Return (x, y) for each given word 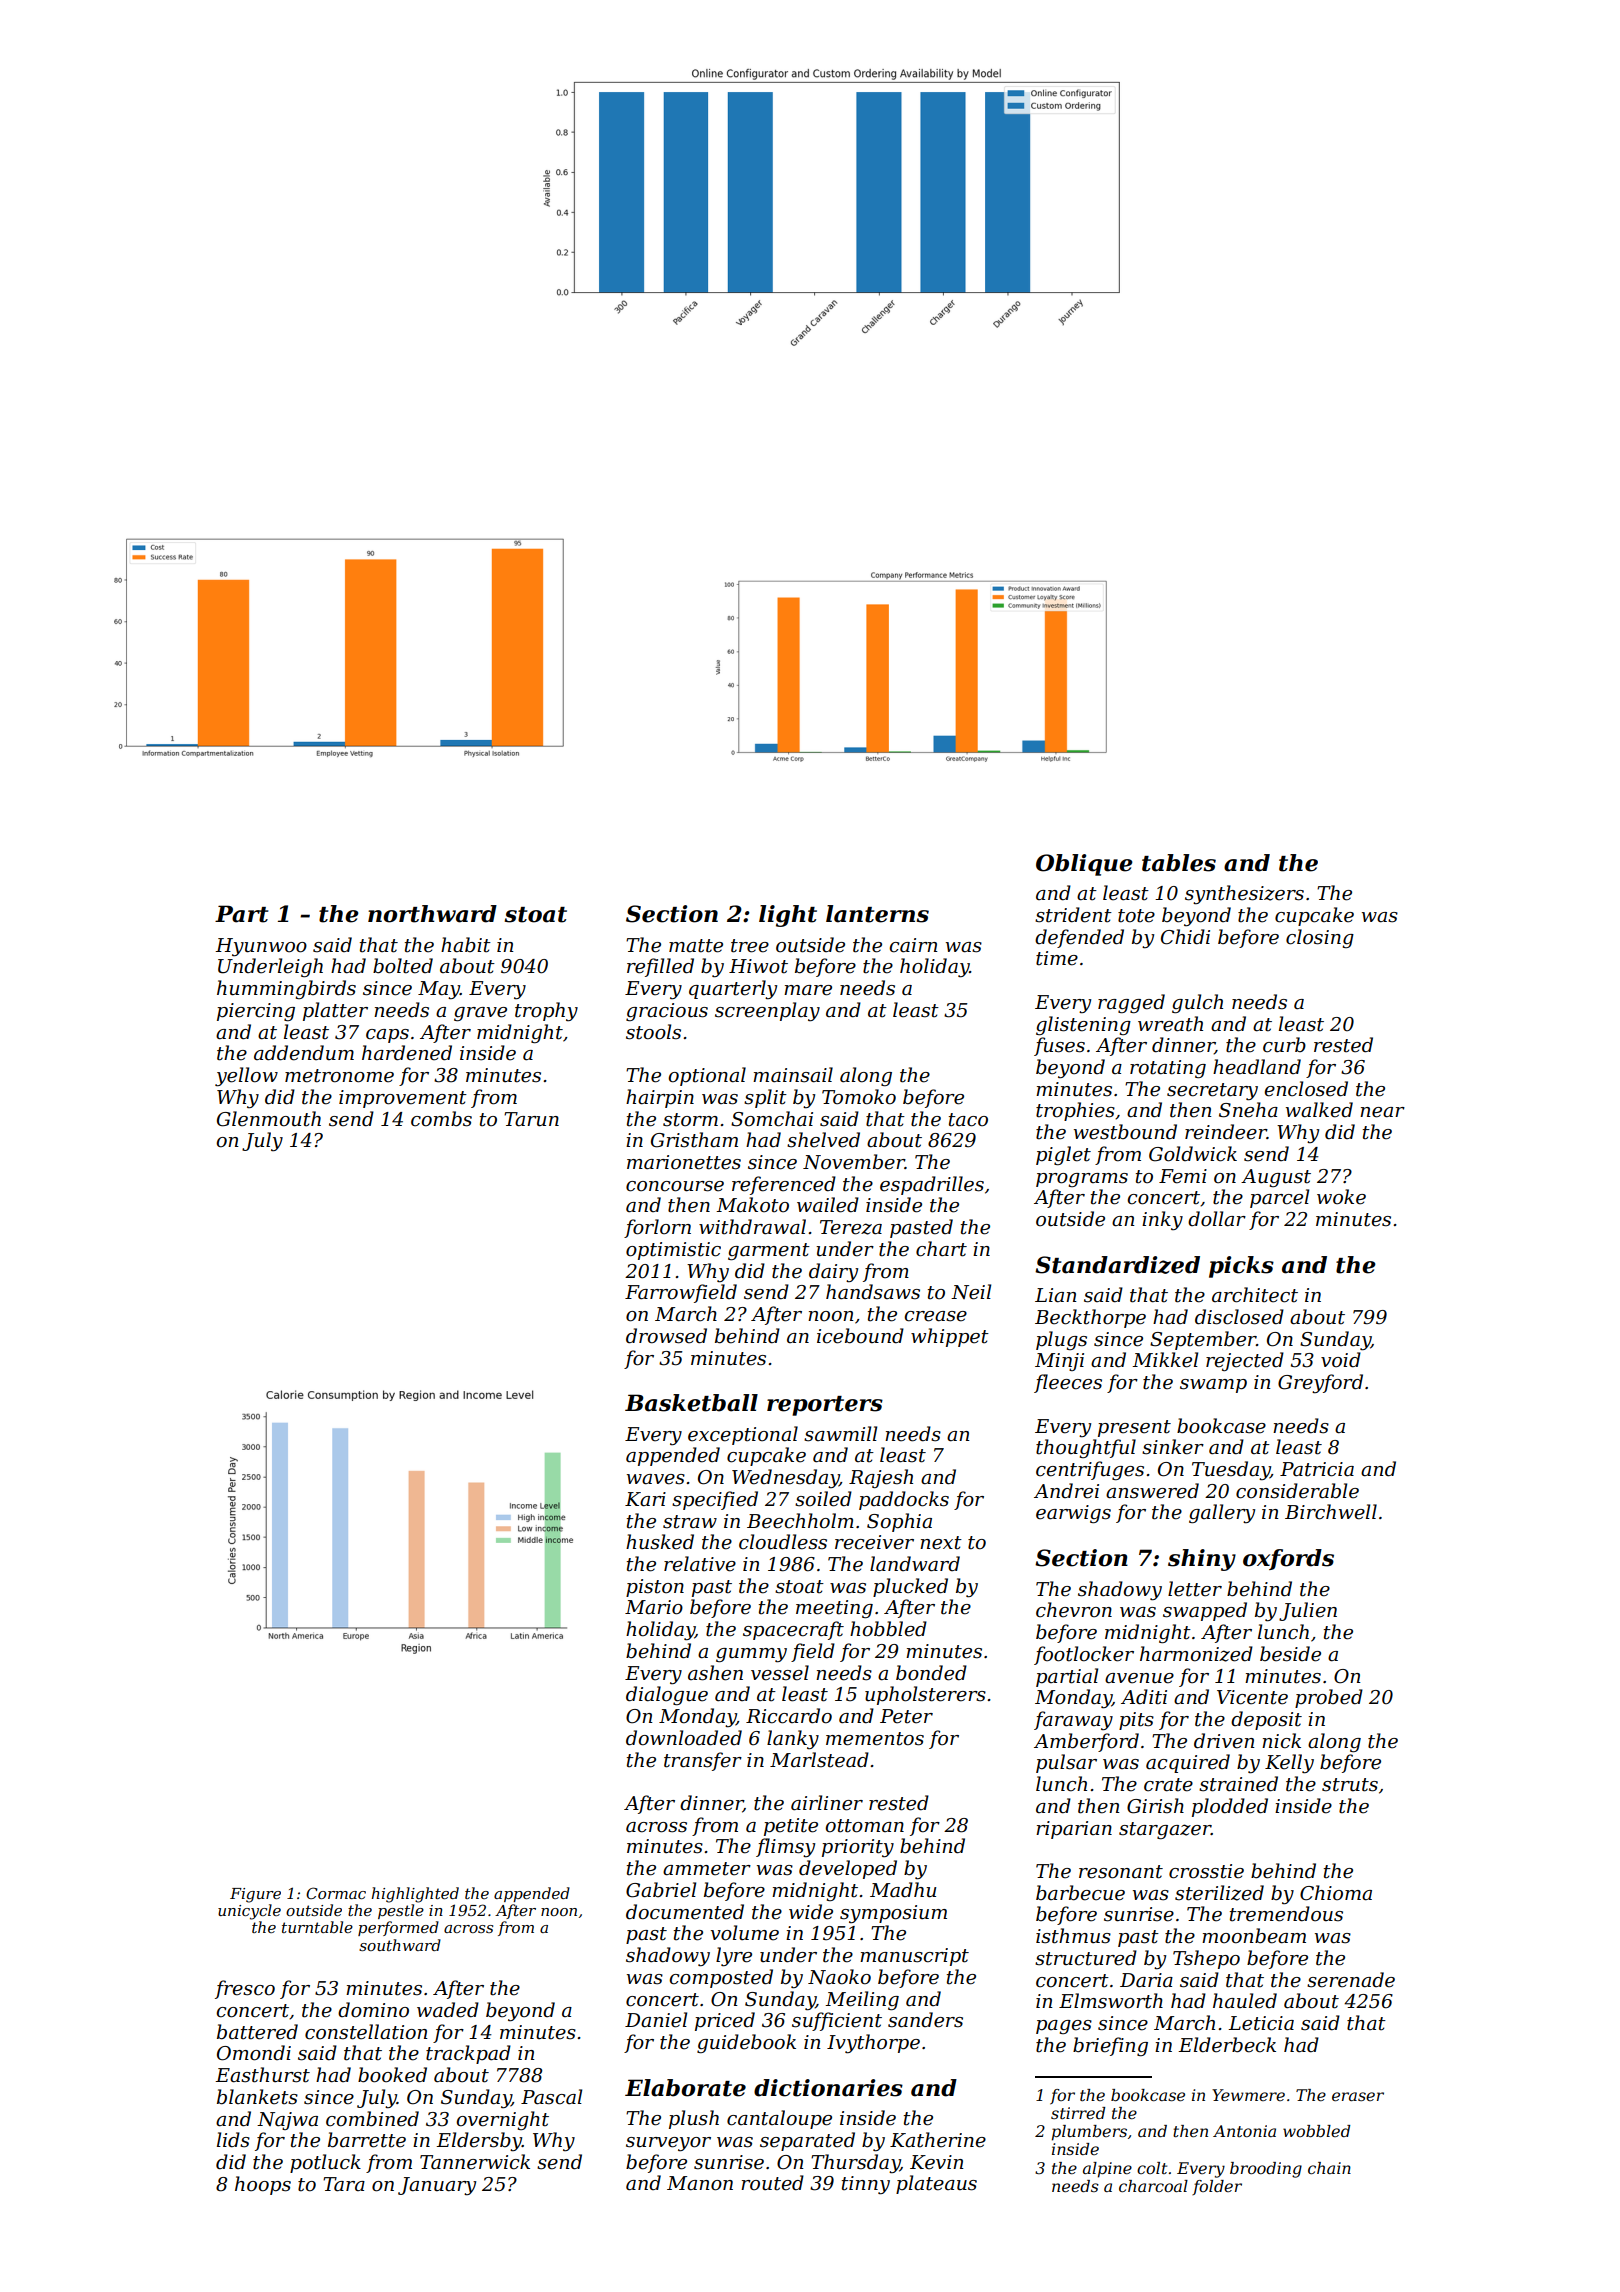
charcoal (1153, 2186)
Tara (344, 2184)
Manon (700, 2183)
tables (1179, 863)
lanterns (877, 914)
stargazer (1165, 1830)
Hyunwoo (261, 947)
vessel (780, 1673)
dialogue (667, 1695)
